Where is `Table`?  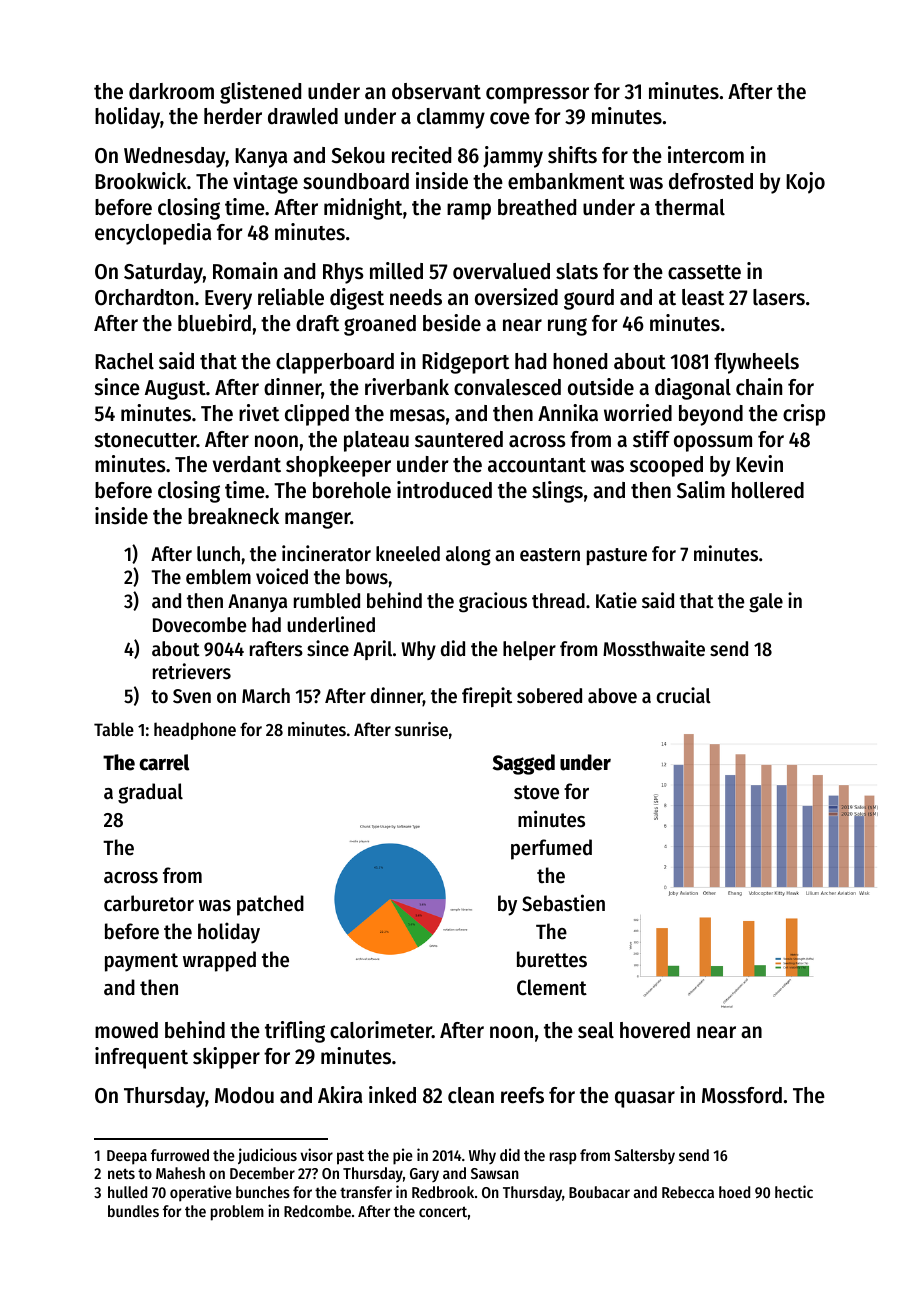 Table is located at coordinates (114, 729).
